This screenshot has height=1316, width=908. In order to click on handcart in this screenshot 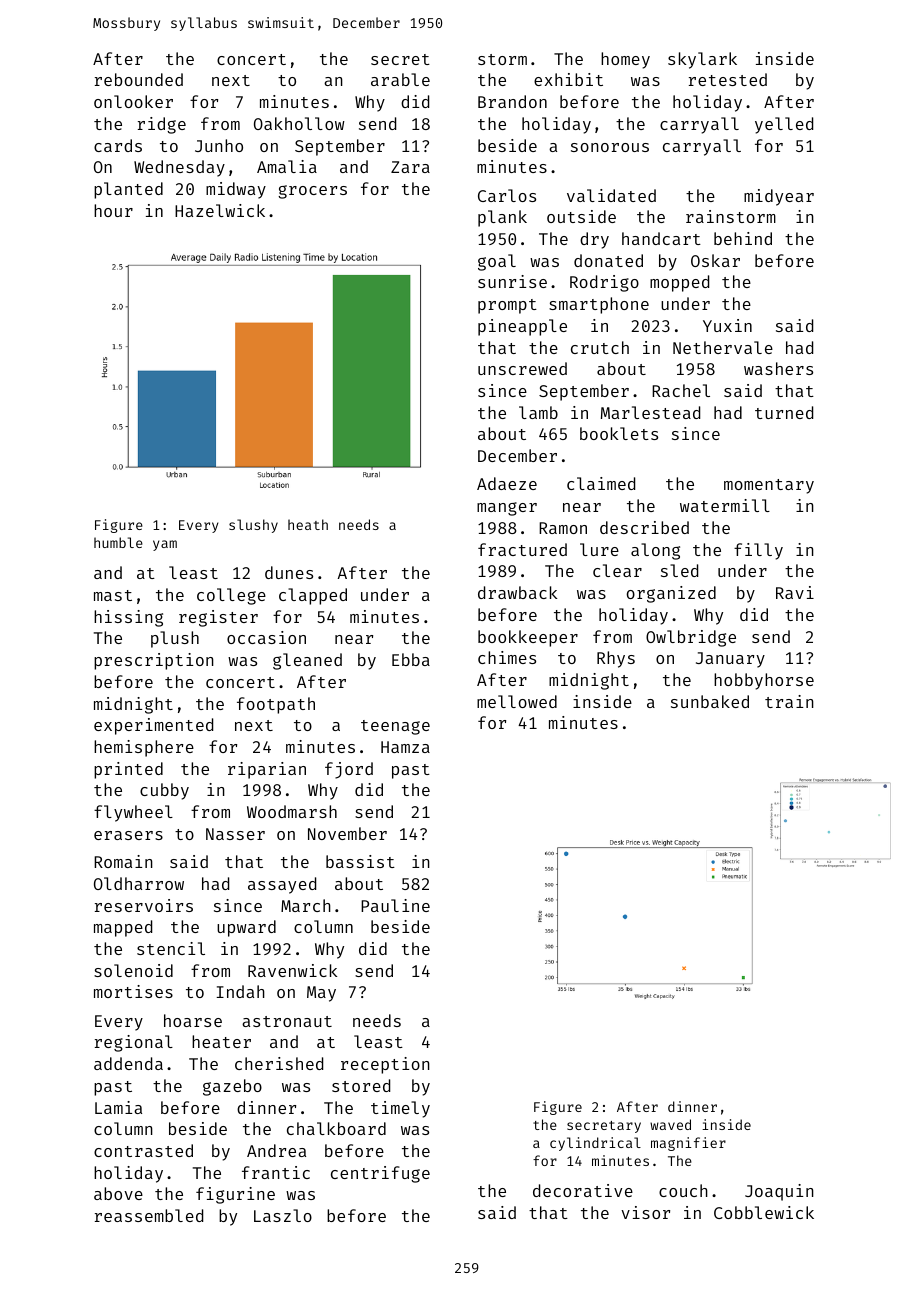, I will do `click(661, 238)`.
